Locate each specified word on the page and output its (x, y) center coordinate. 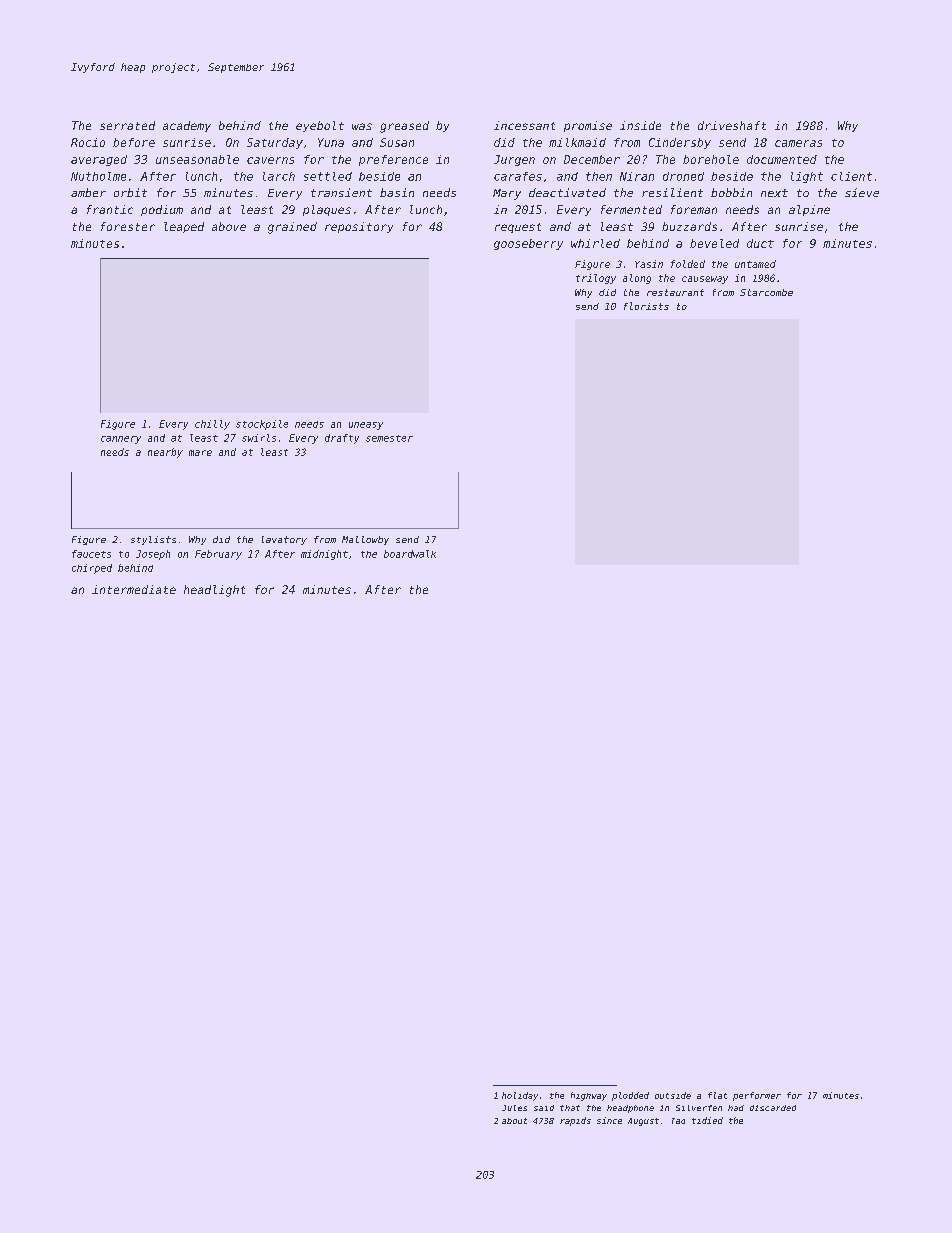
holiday (520, 1096)
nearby (165, 453)
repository (359, 227)
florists (646, 306)
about (514, 1121)
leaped (184, 227)
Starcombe (766, 292)
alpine (809, 210)
